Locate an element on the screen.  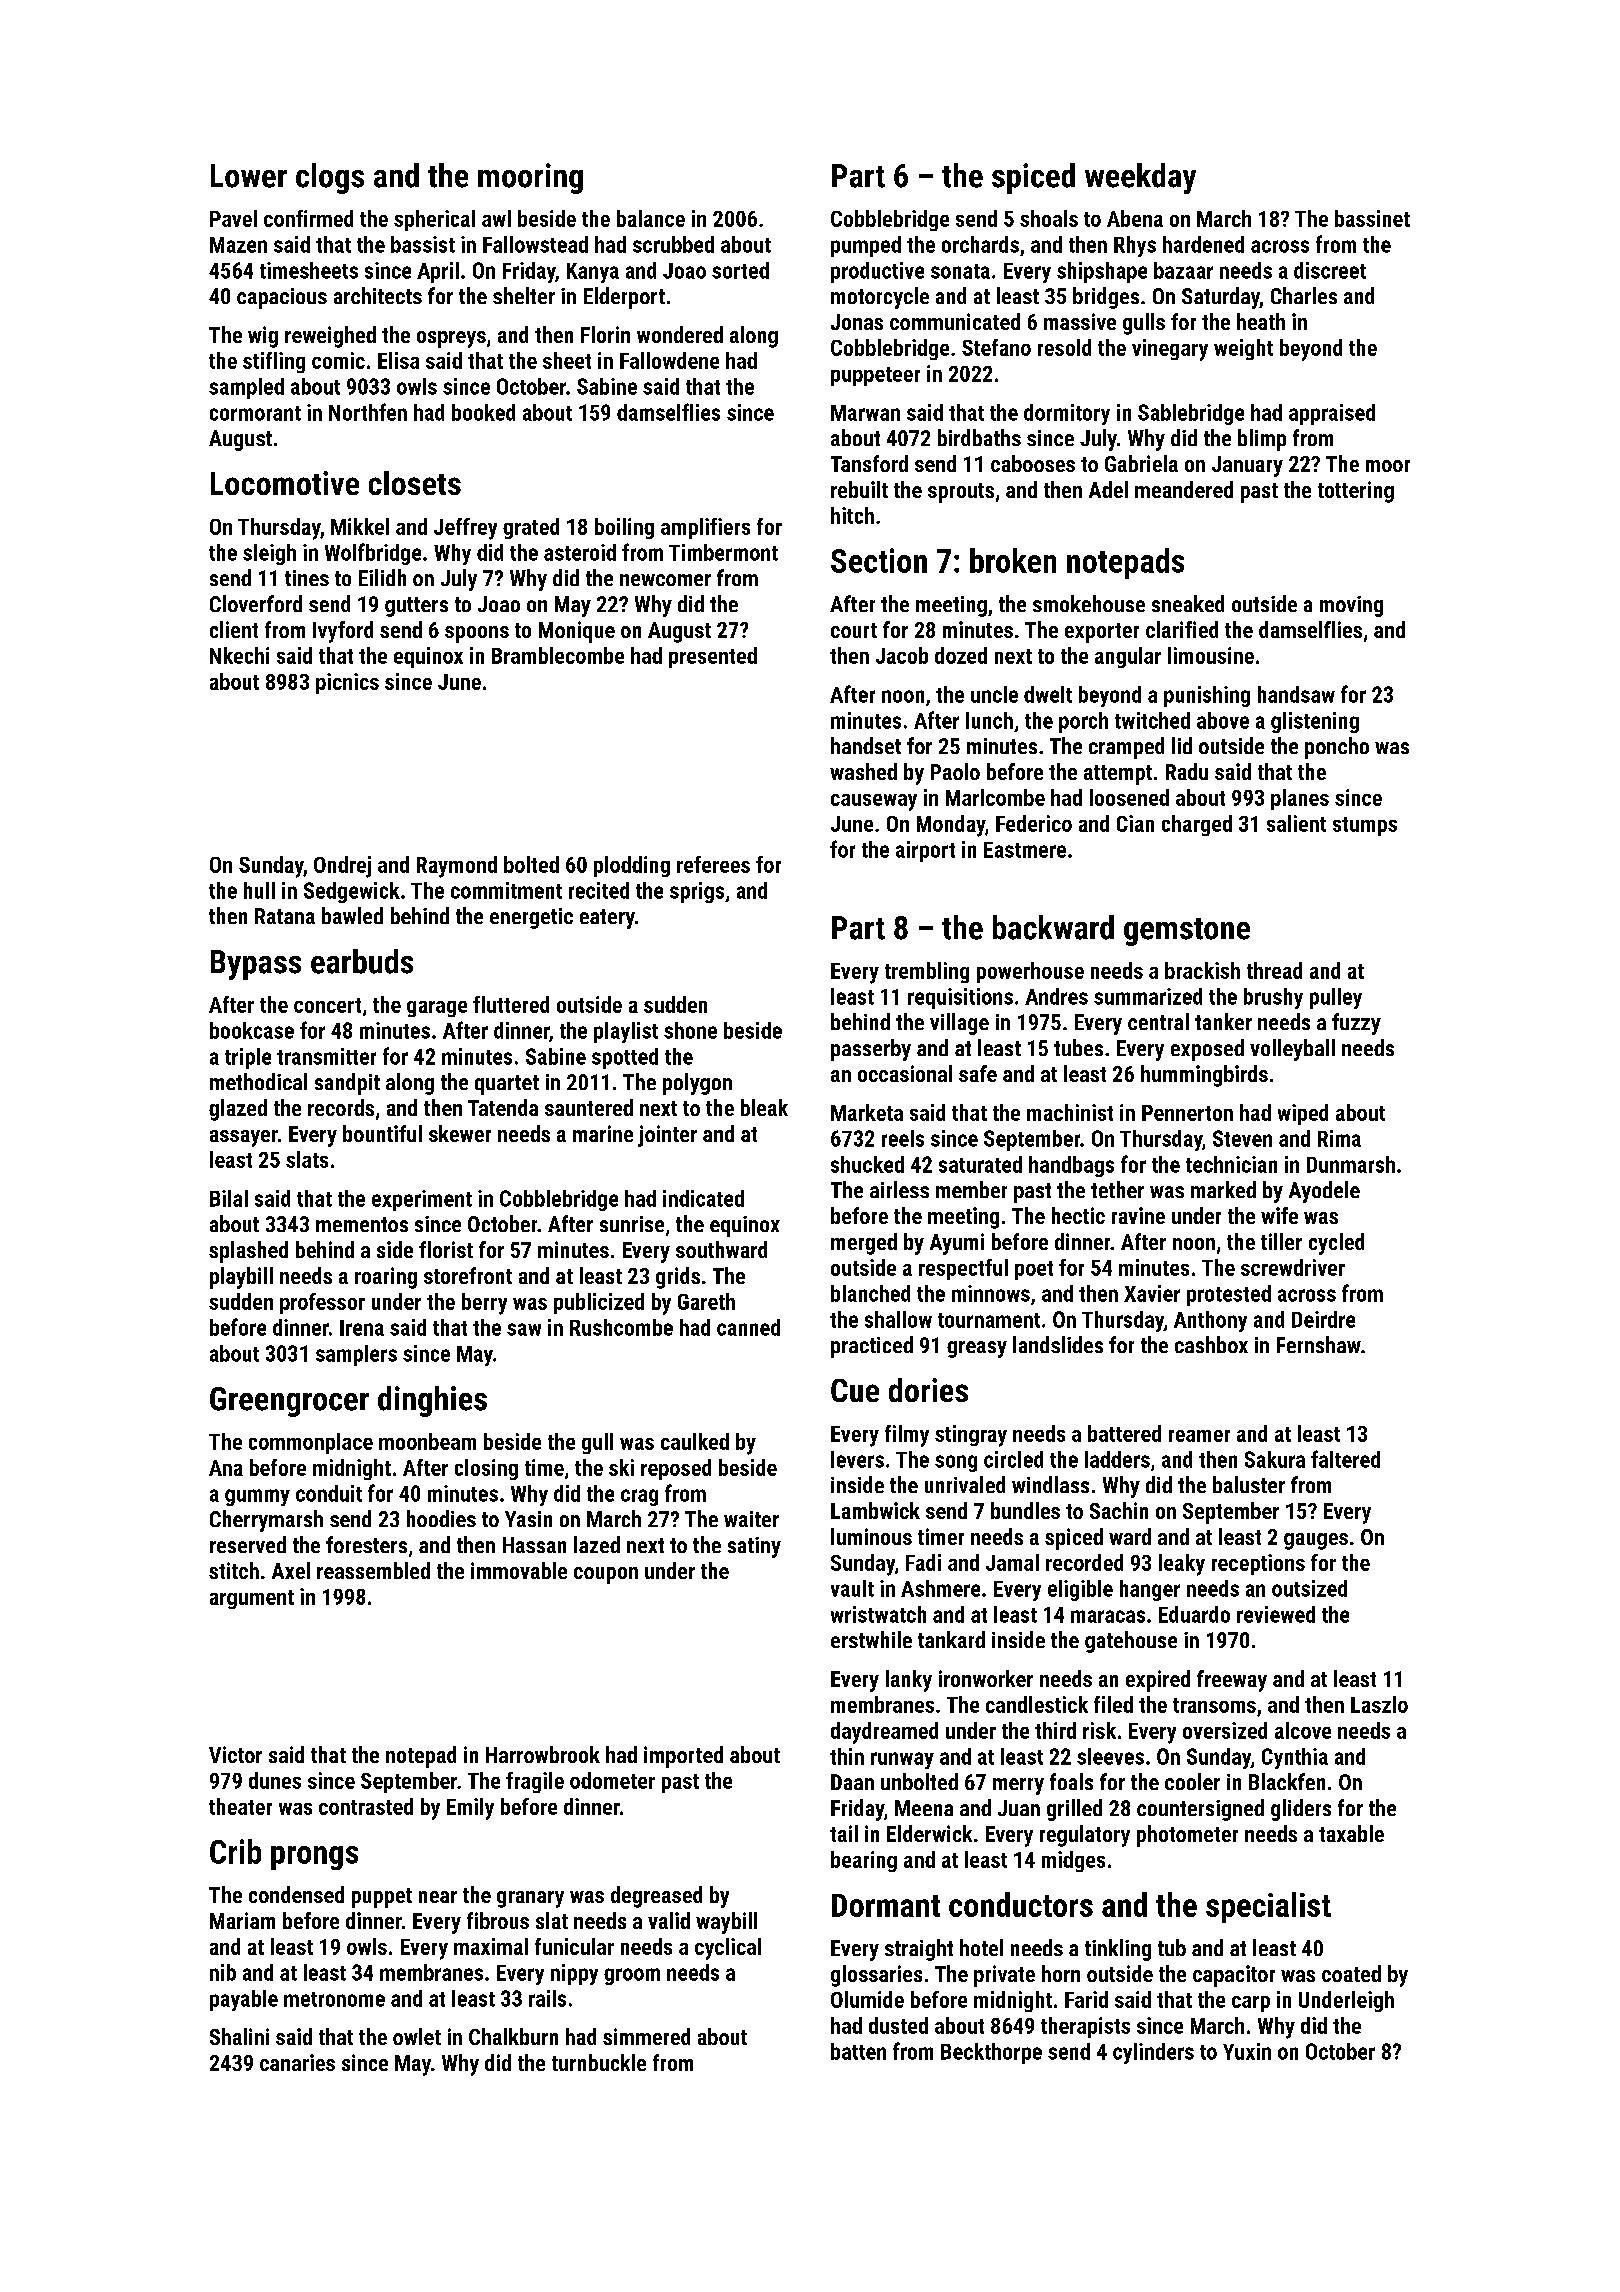
cylinders is located at coordinates (1153, 2053).
